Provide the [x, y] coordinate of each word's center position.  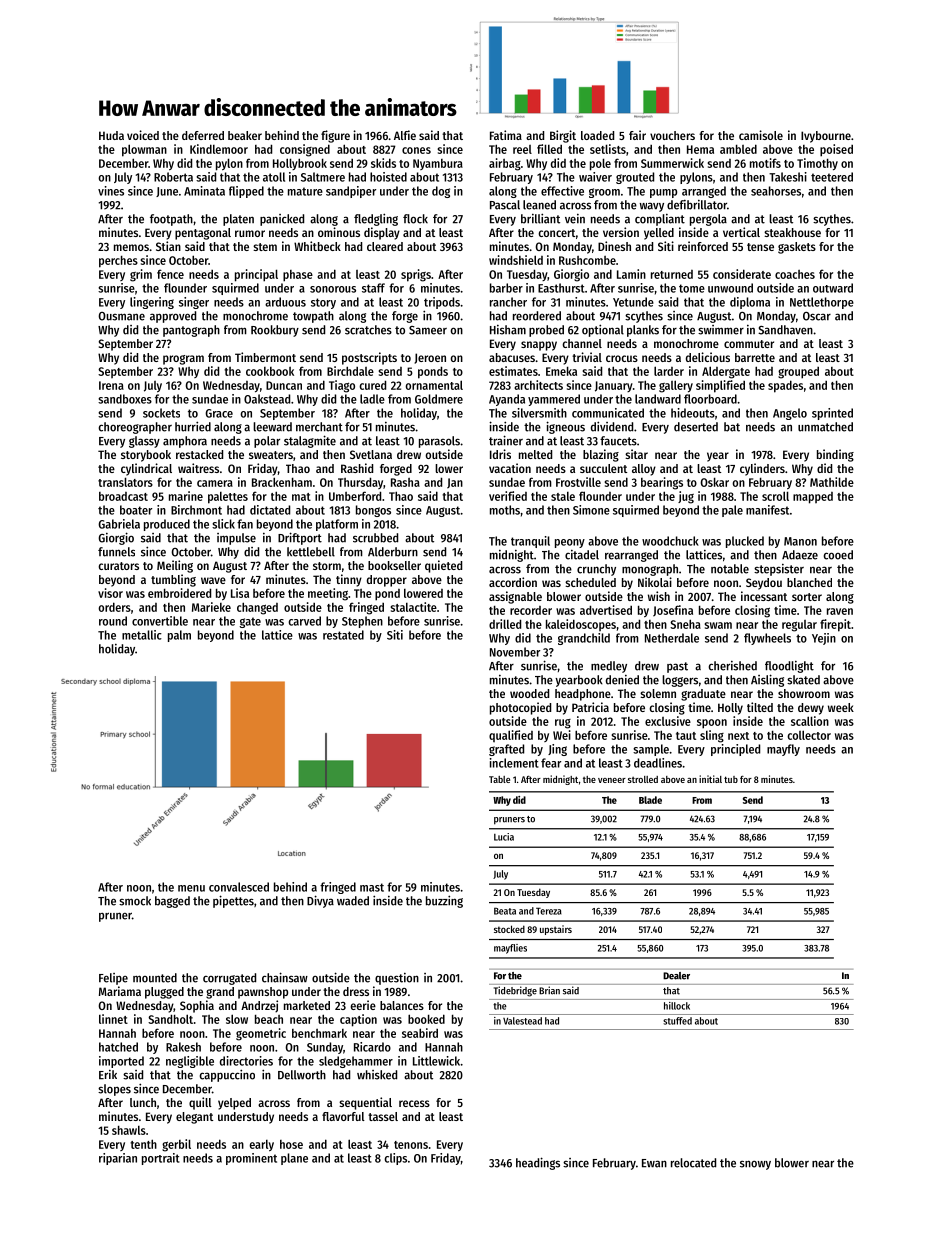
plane [294, 1159]
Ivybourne [826, 137]
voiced [143, 135]
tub [731, 779]
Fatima [506, 135]
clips [395, 1159]
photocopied [520, 708]
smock [135, 901]
